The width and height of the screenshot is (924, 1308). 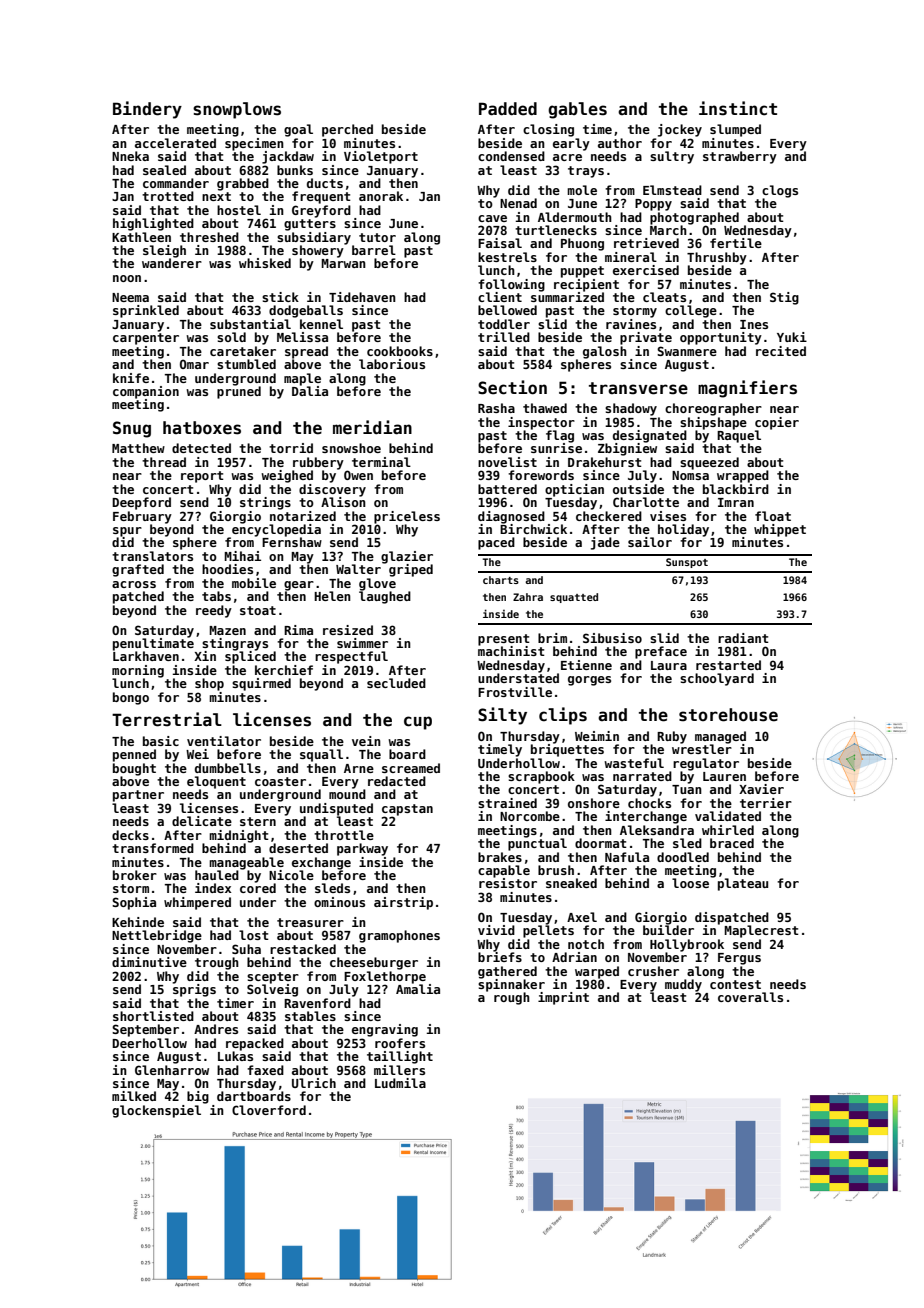 What do you see at coordinates (507, 972) in the screenshot?
I see `gathered` at bounding box center [507, 972].
